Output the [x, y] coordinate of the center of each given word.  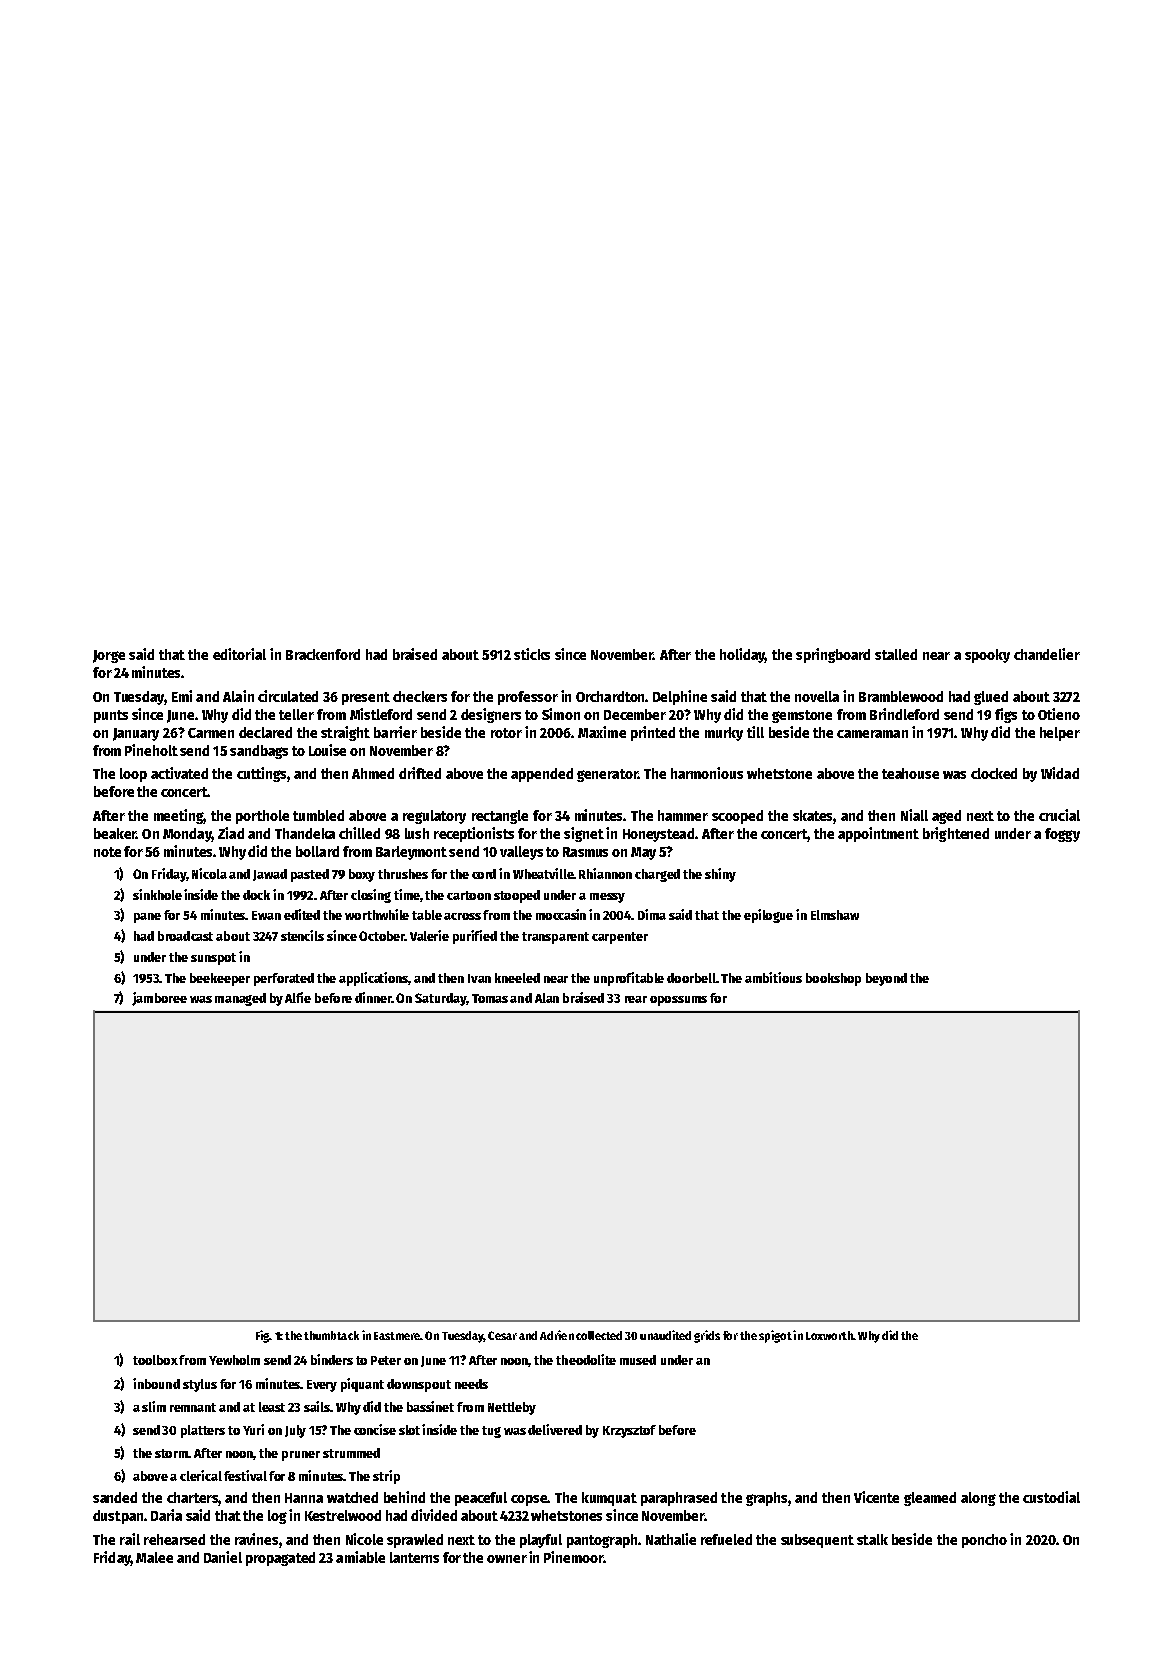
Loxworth [829, 1335]
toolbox [155, 1360]
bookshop [833, 979]
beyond [886, 979]
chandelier [1047, 654]
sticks [532, 654]
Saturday [440, 999]
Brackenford [323, 654]
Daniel [223, 1557]
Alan [547, 998]
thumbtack [331, 1335]
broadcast [185, 936]
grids [707, 1336]
